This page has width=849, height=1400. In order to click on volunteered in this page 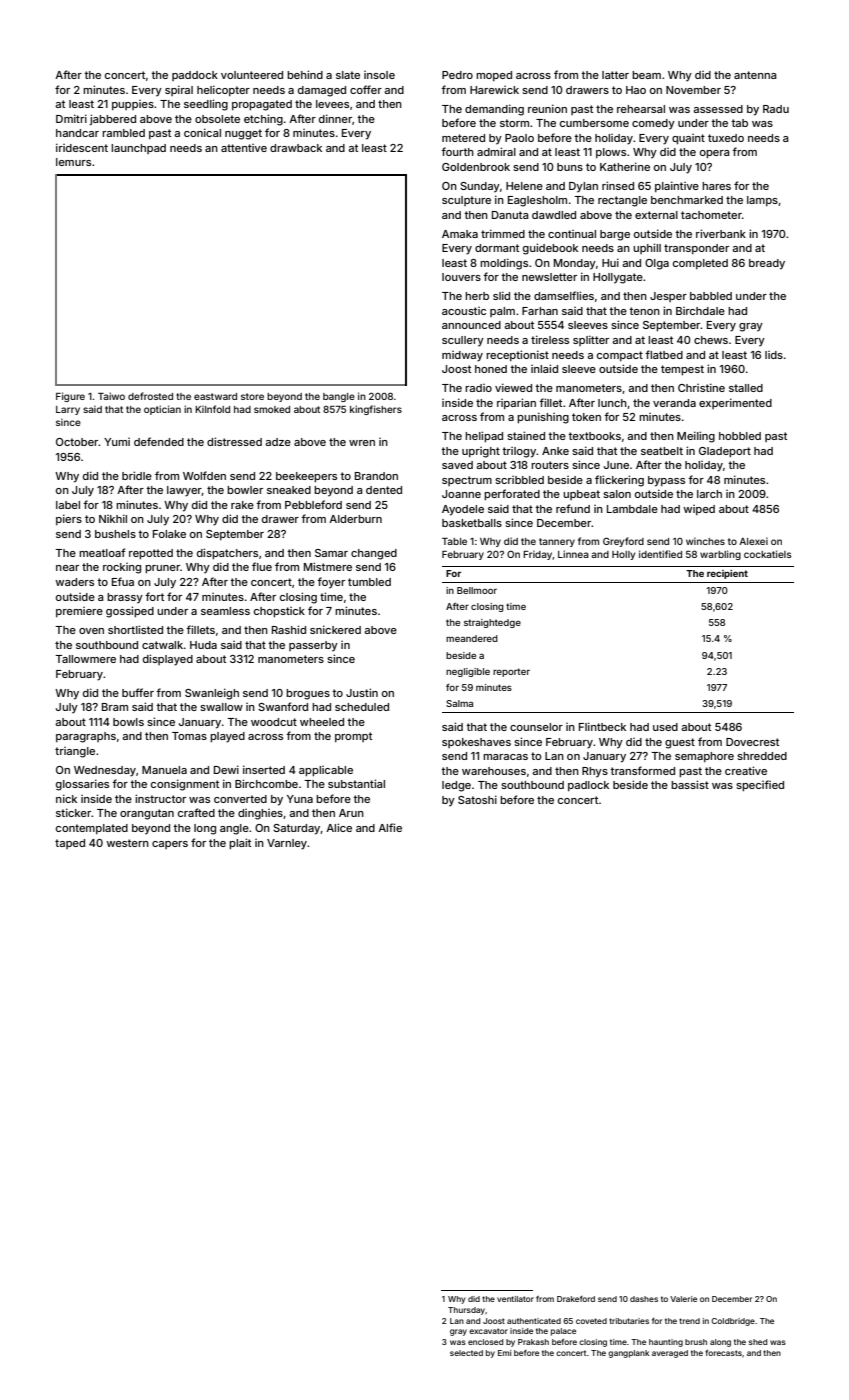, I will do `click(252, 75)`.
